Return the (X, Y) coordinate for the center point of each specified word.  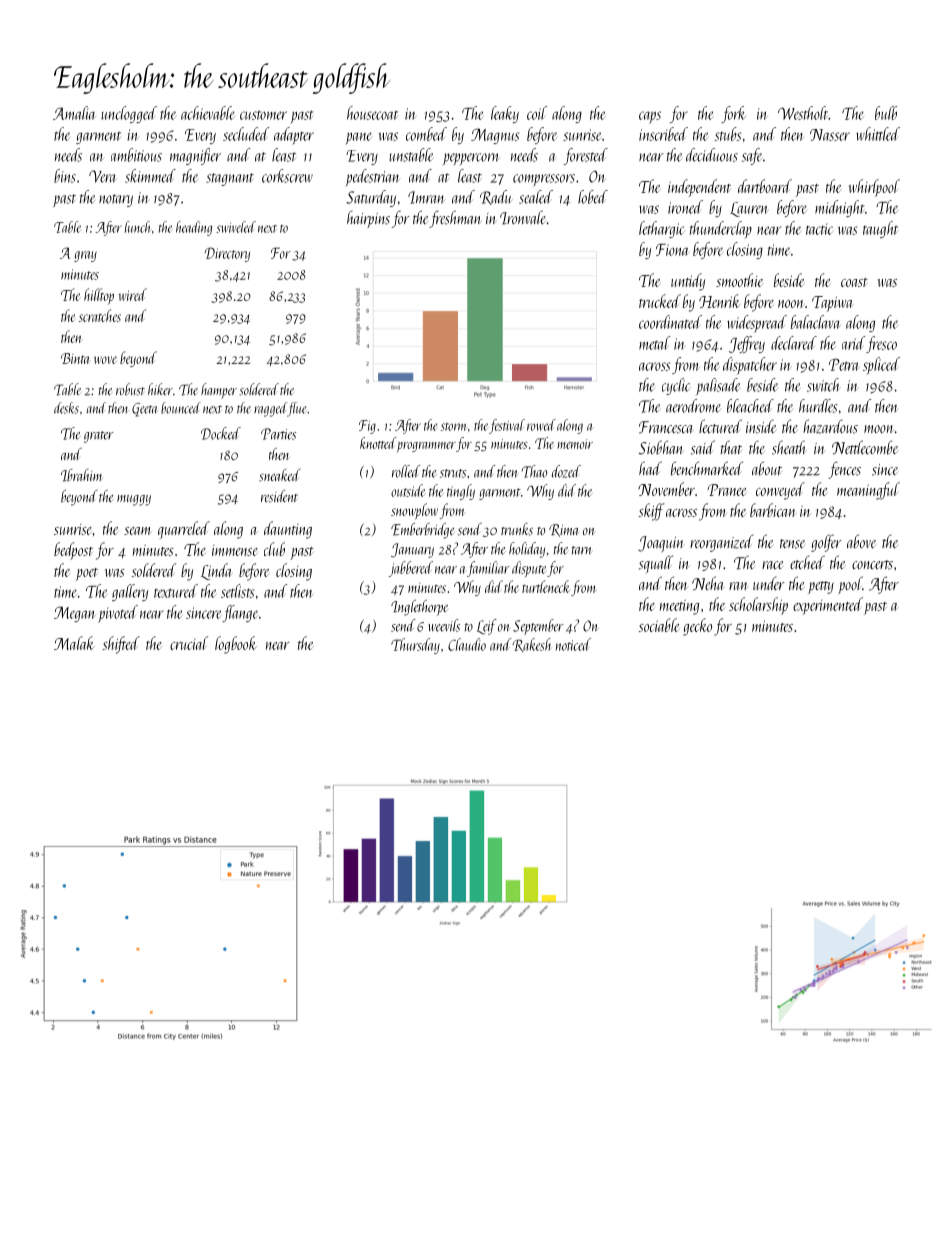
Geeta (144, 410)
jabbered (411, 569)
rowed (541, 425)
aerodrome (693, 406)
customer (263, 115)
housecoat (372, 113)
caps (650, 117)
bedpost (73, 551)
